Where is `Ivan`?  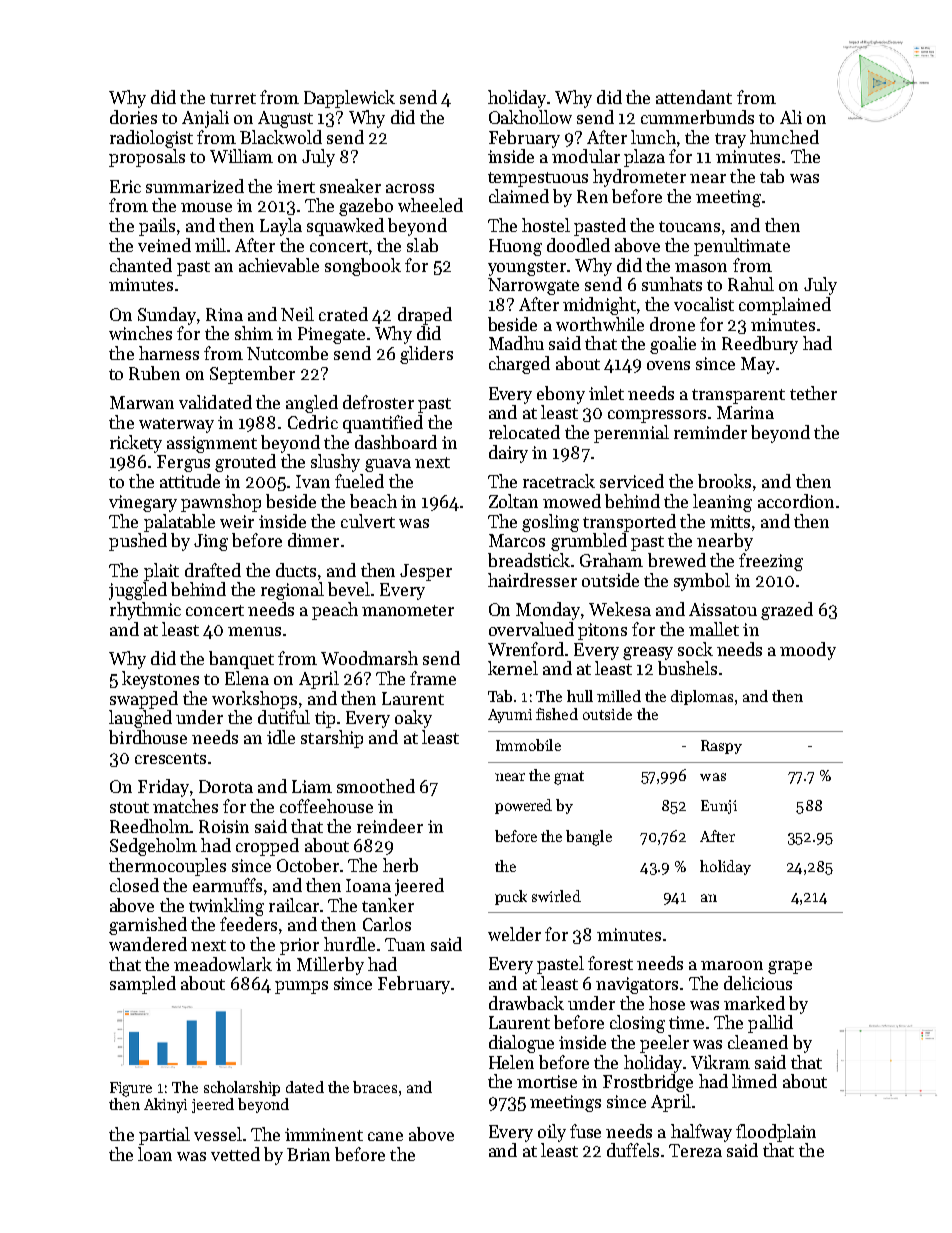 Ivan is located at coordinates (313, 481).
